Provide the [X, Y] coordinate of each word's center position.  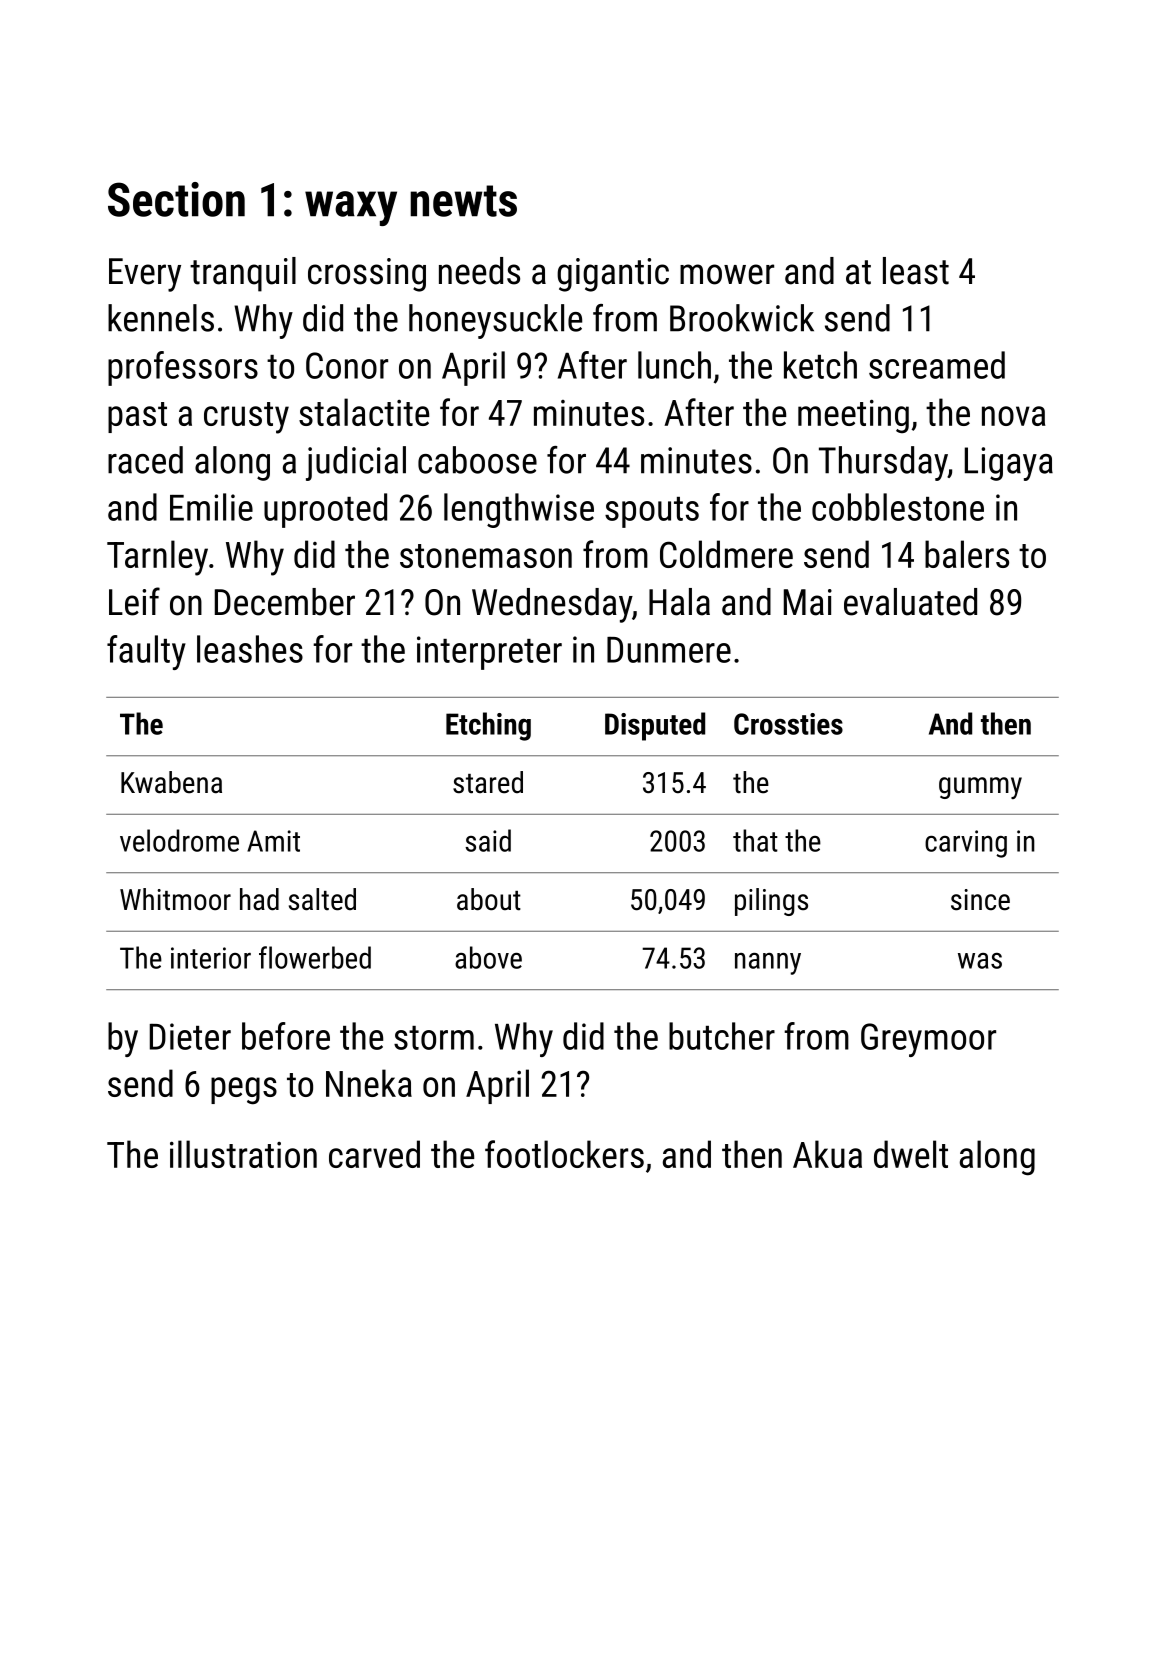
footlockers [564, 1154]
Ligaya [1009, 464]
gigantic [613, 275]
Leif [134, 601]
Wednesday [552, 605]
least [916, 271]
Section [176, 199]
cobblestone [898, 507]
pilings [771, 902]
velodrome [179, 840]
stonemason [486, 556]
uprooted [325, 510]
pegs [244, 1091]
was [980, 961]
